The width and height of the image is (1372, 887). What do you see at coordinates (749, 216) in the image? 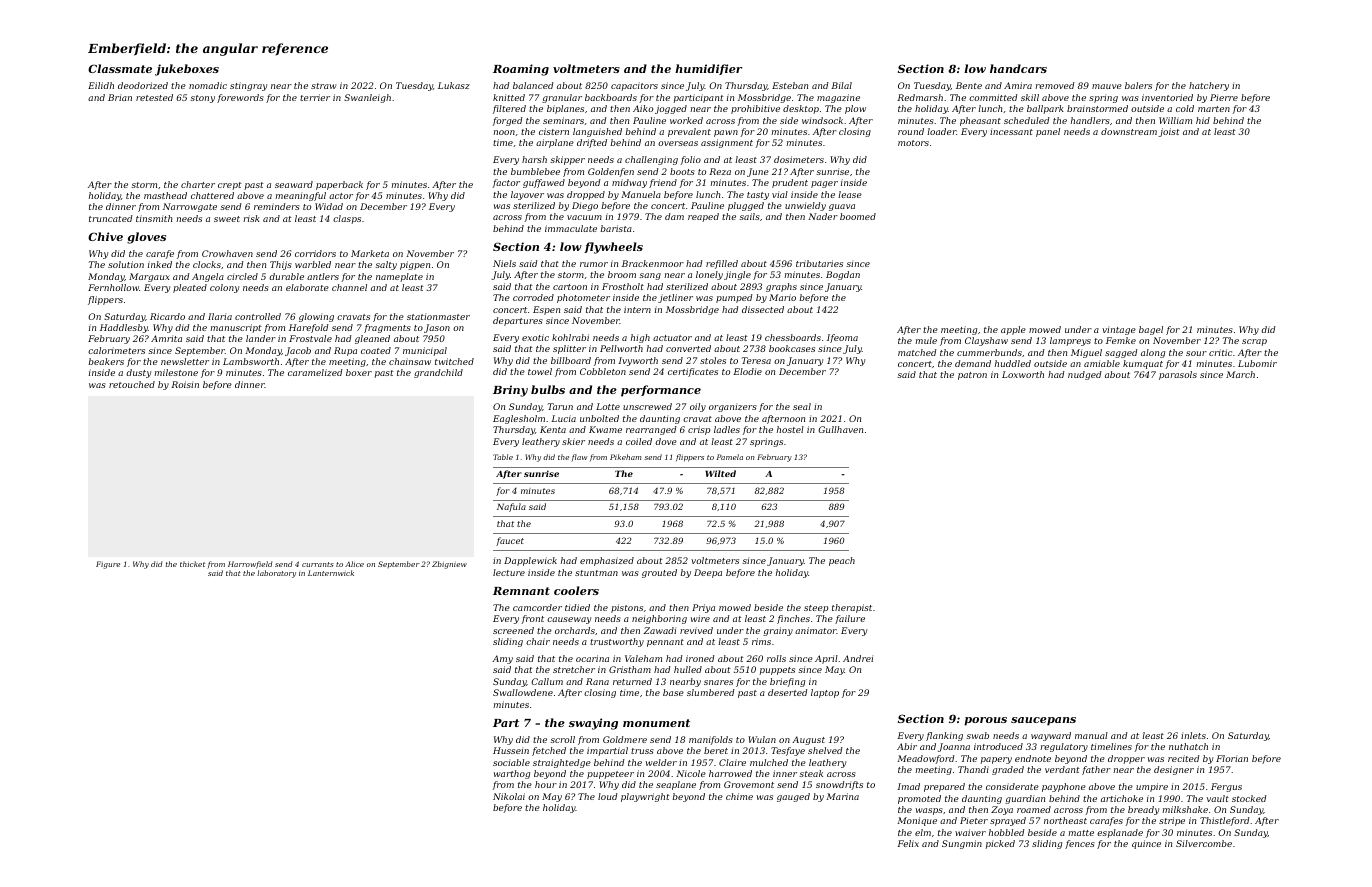
I see `sails` at bounding box center [749, 216].
